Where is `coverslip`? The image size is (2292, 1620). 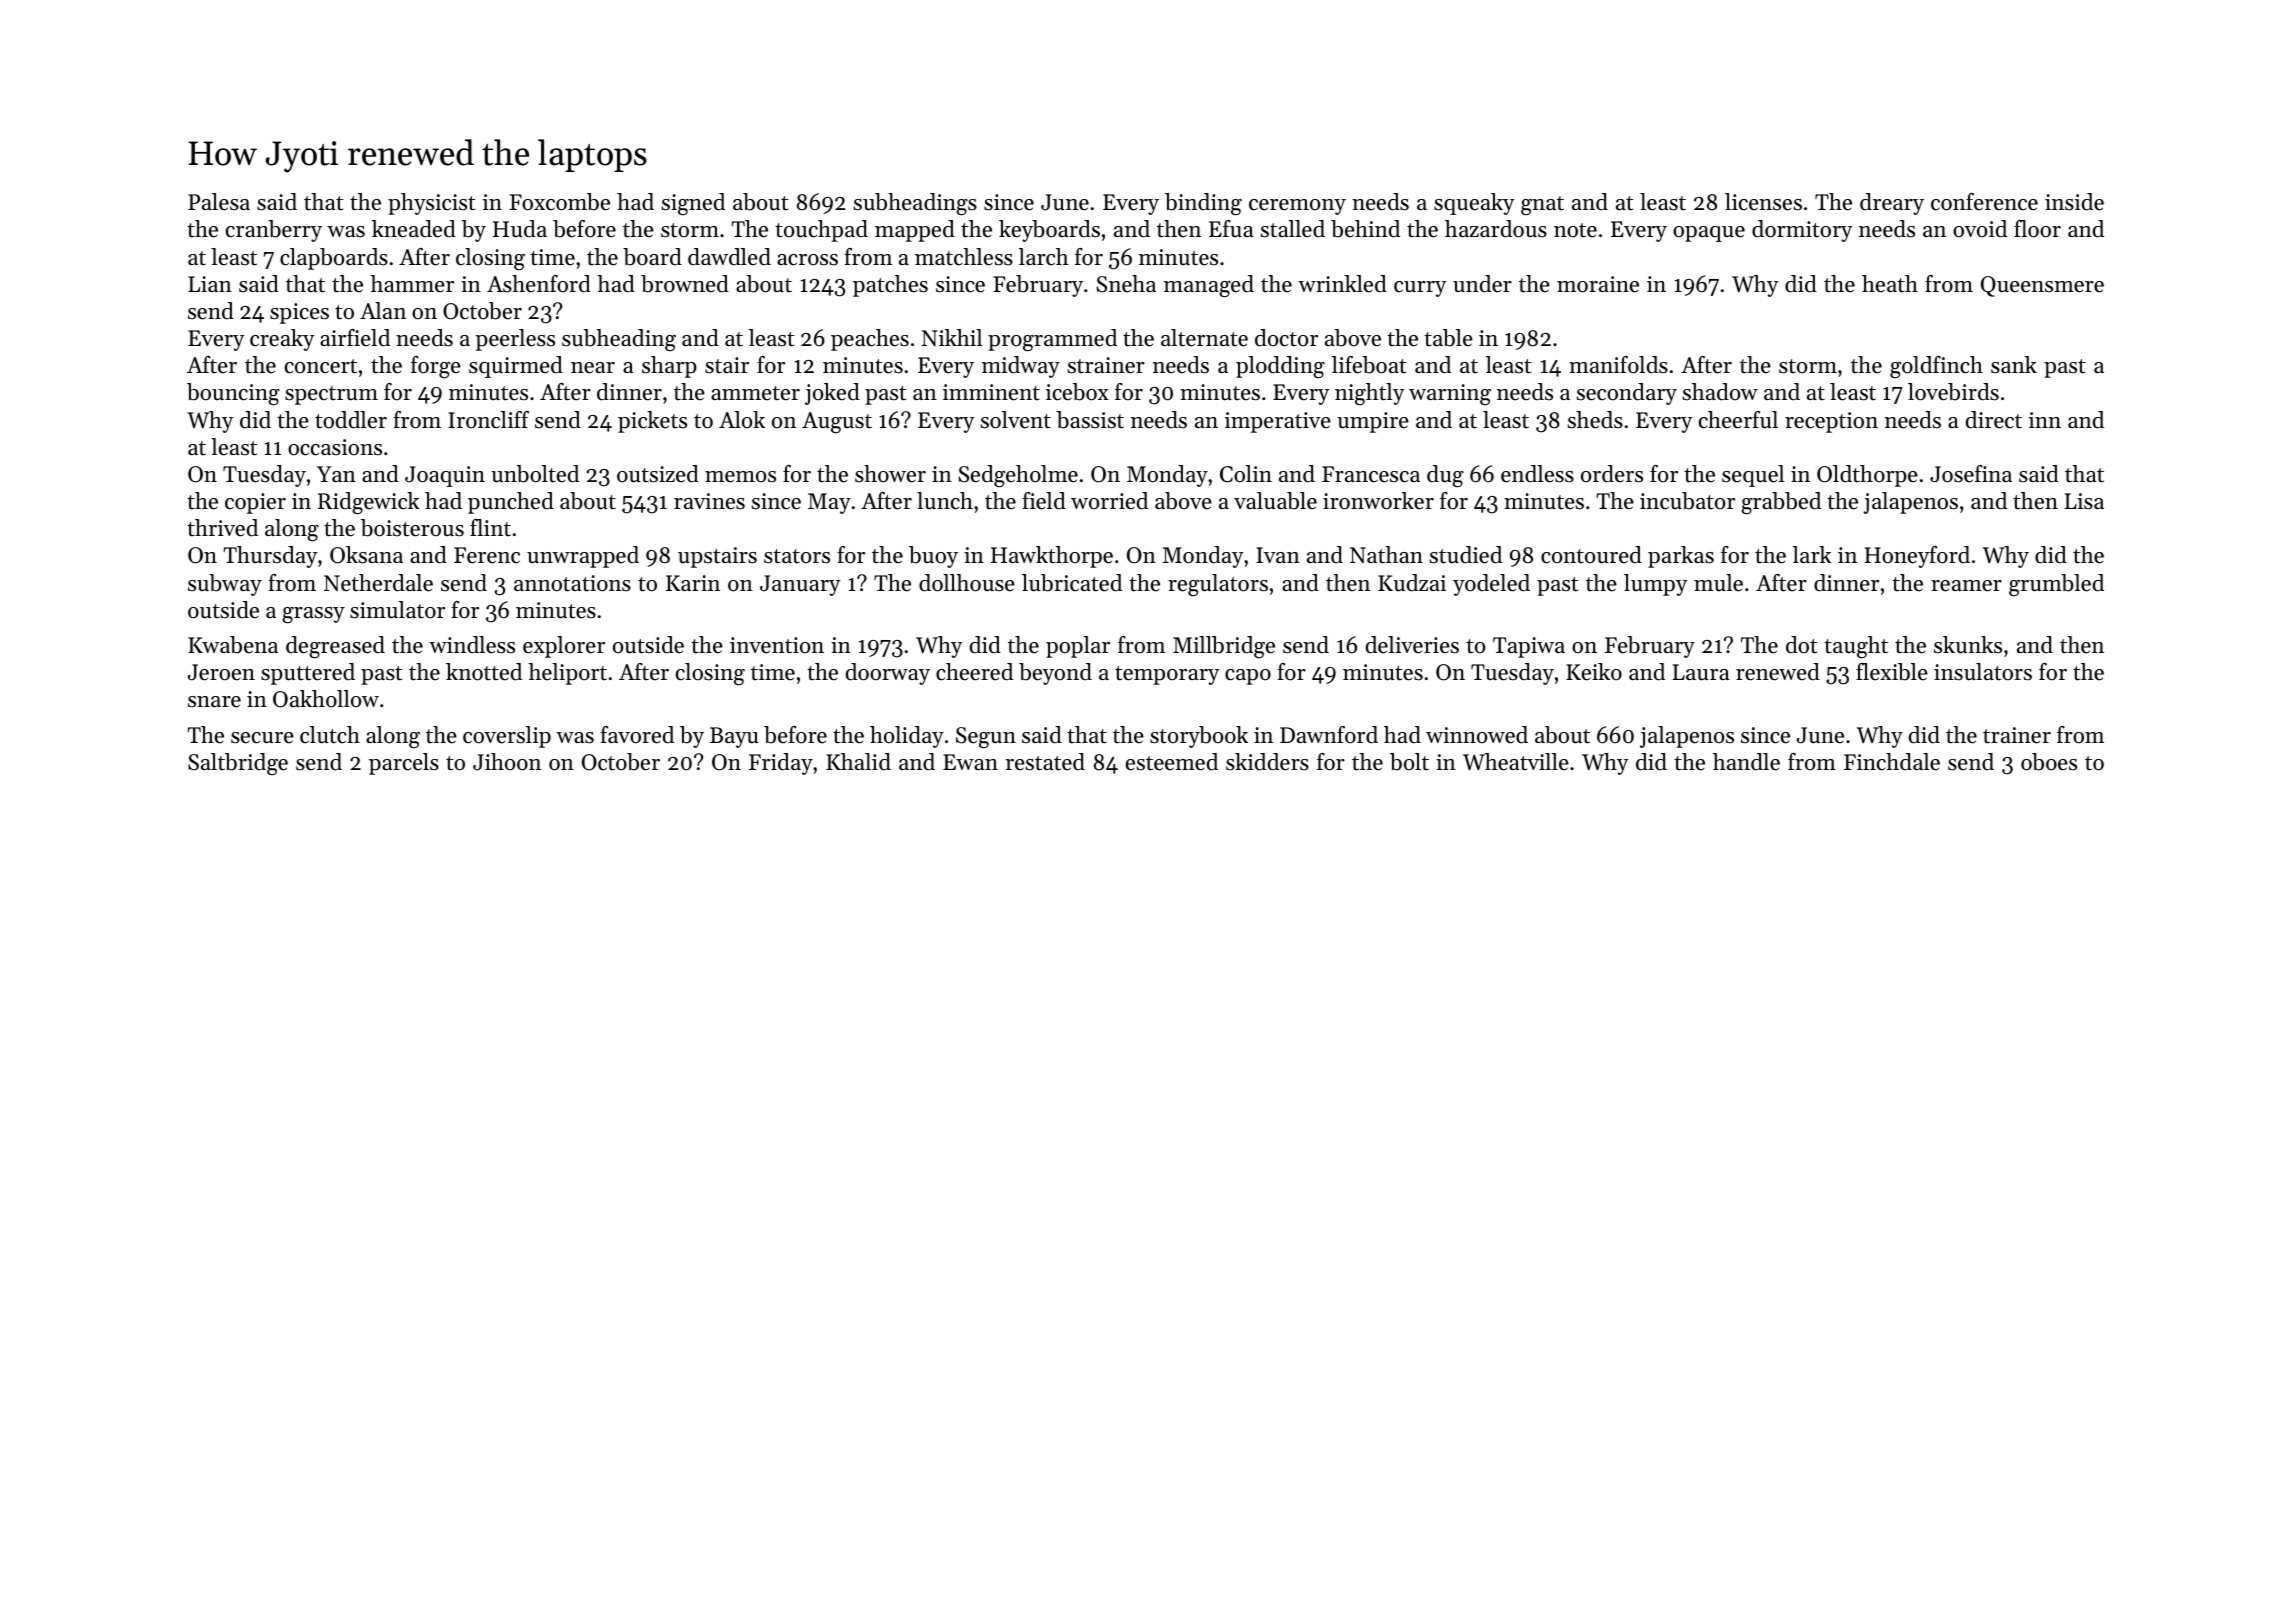
coverslip is located at coordinates (507, 737).
